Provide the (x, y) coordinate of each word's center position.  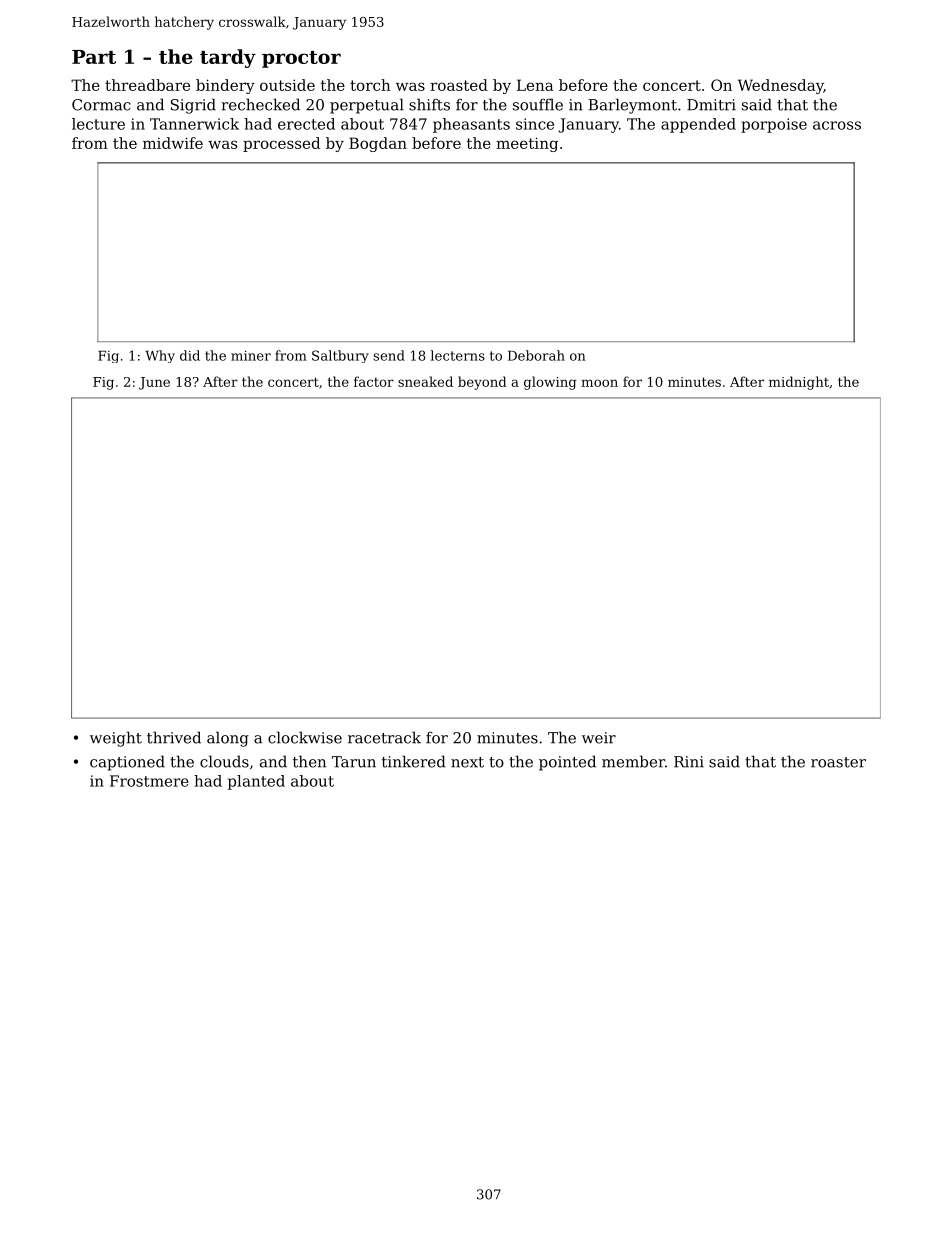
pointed (567, 763)
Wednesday (780, 86)
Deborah (536, 355)
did (190, 355)
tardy (228, 58)
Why (160, 356)
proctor (301, 59)
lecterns (458, 355)
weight (116, 739)
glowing (550, 383)
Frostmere (149, 781)
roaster (838, 762)
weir (599, 738)
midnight (799, 383)
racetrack (384, 737)
